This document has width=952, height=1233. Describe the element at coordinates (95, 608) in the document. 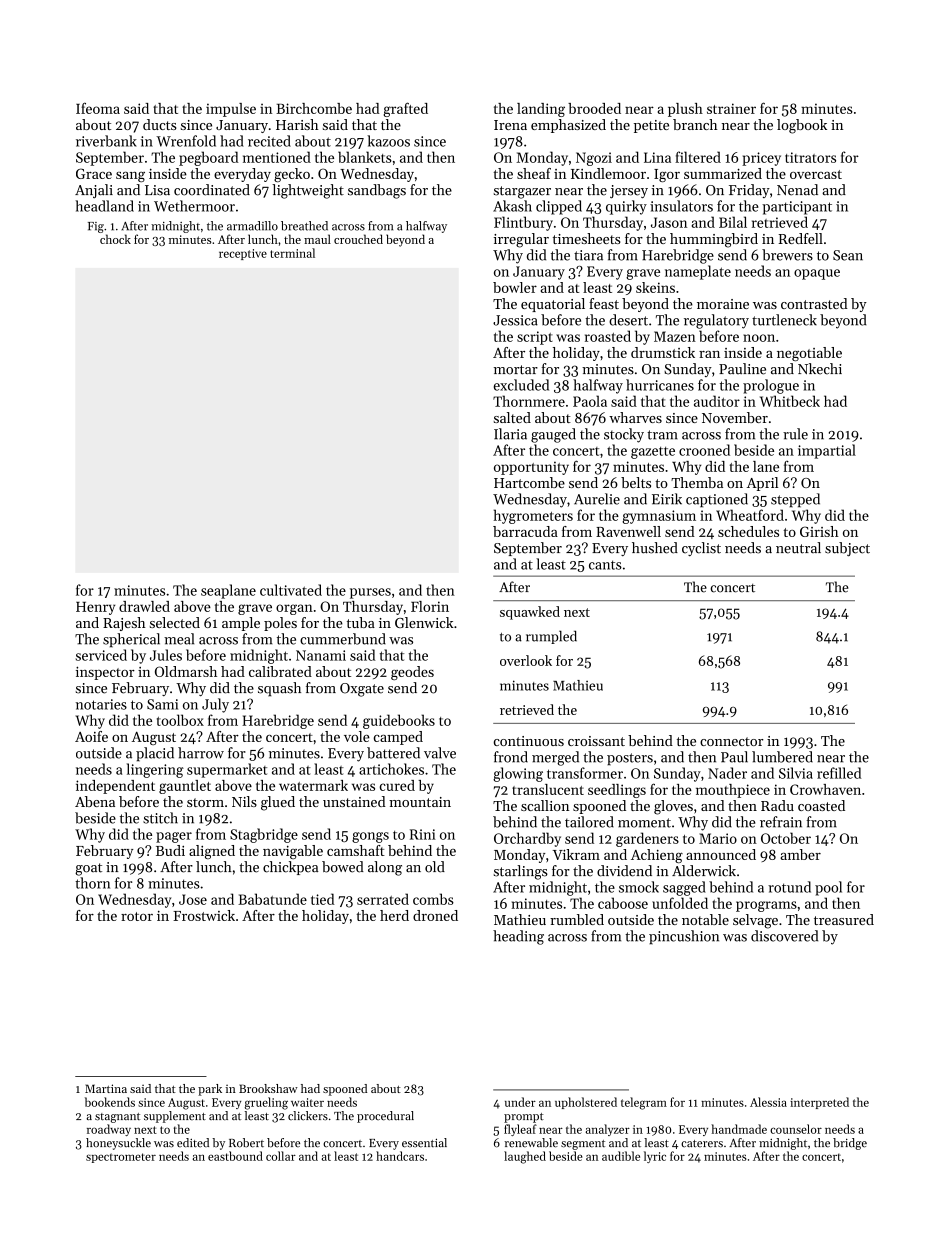

I see `Henry` at that location.
